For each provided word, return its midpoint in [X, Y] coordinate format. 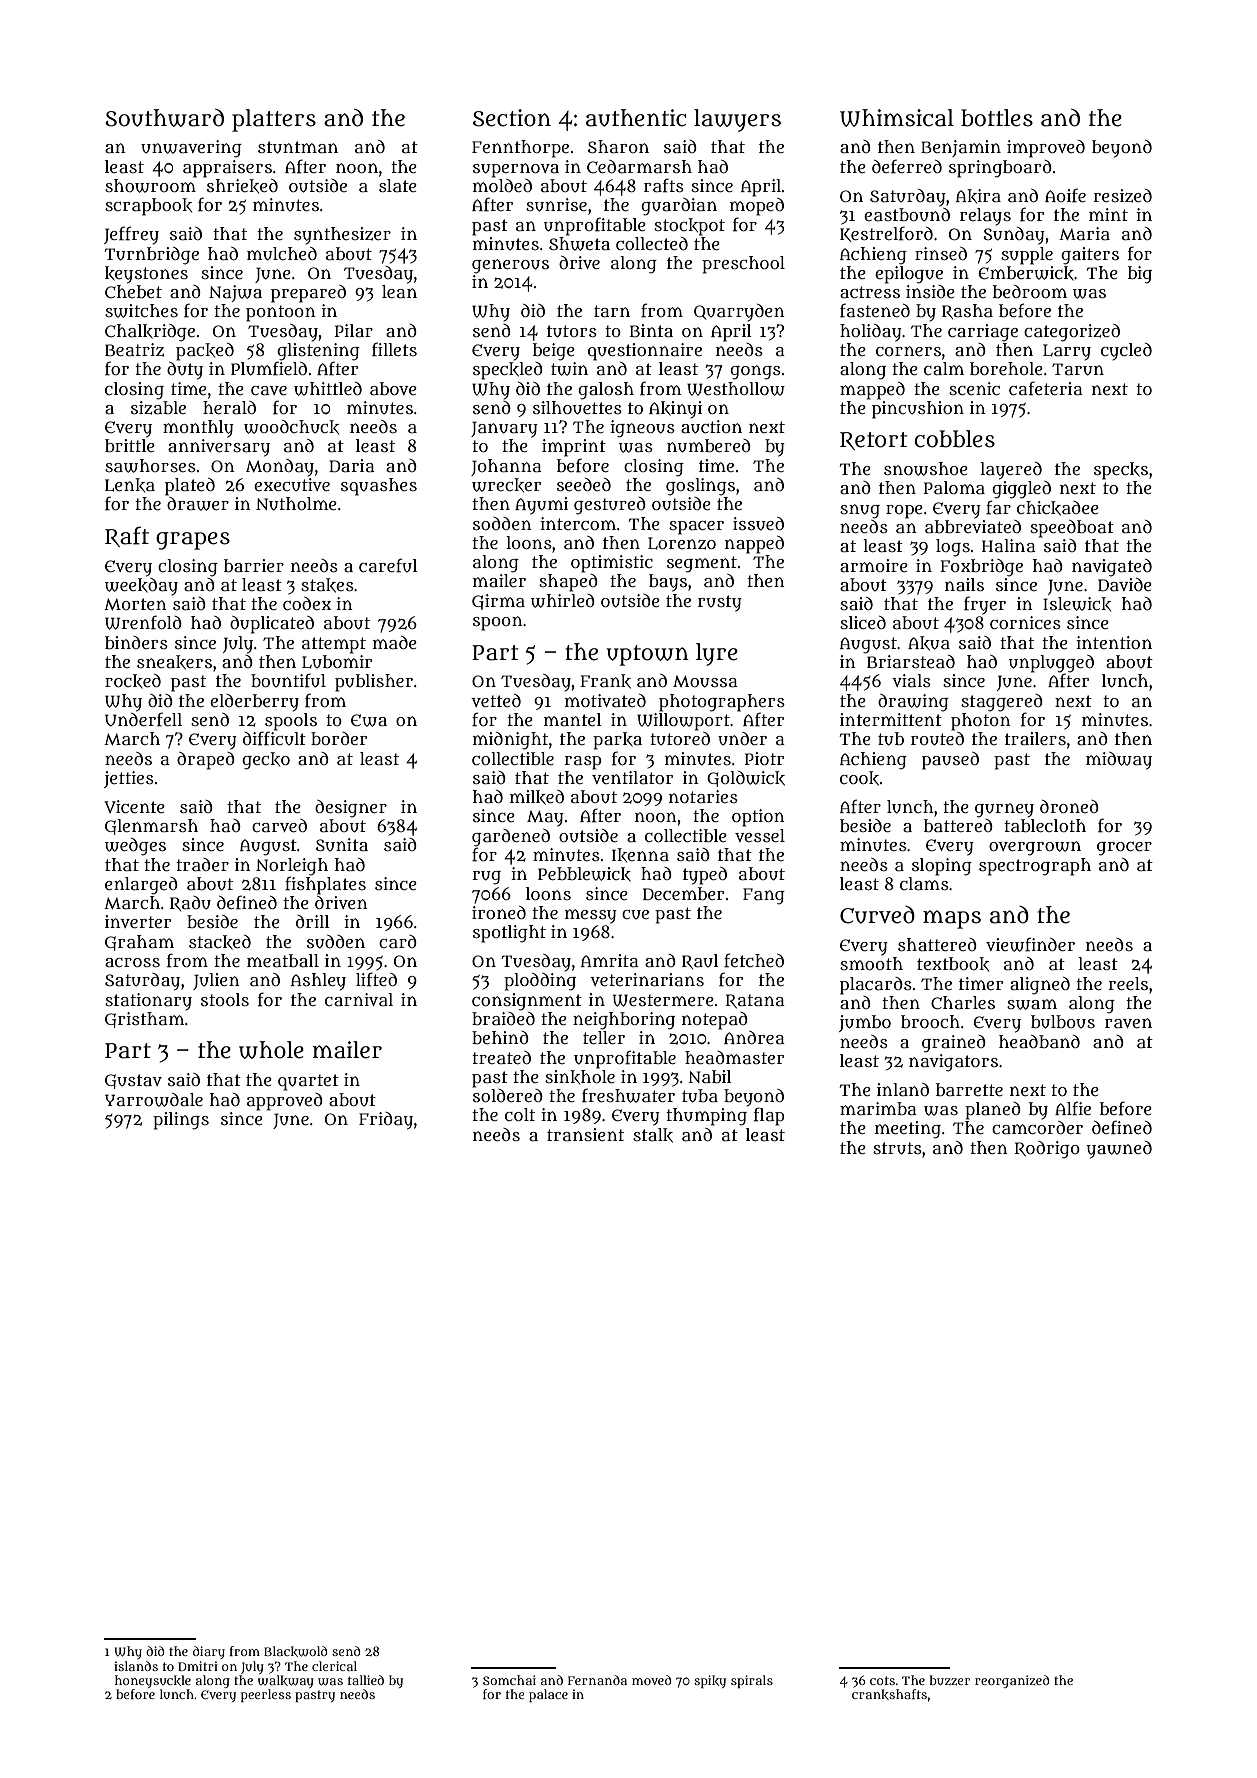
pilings [181, 1121]
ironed [499, 912]
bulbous [1063, 1022]
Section [512, 118]
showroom [150, 186]
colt [520, 1114]
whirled [563, 601]
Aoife [1065, 195]
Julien [216, 981]
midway [1119, 761]
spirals [752, 1681]
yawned [1119, 1150]
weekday [141, 587]
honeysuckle [153, 1681]
